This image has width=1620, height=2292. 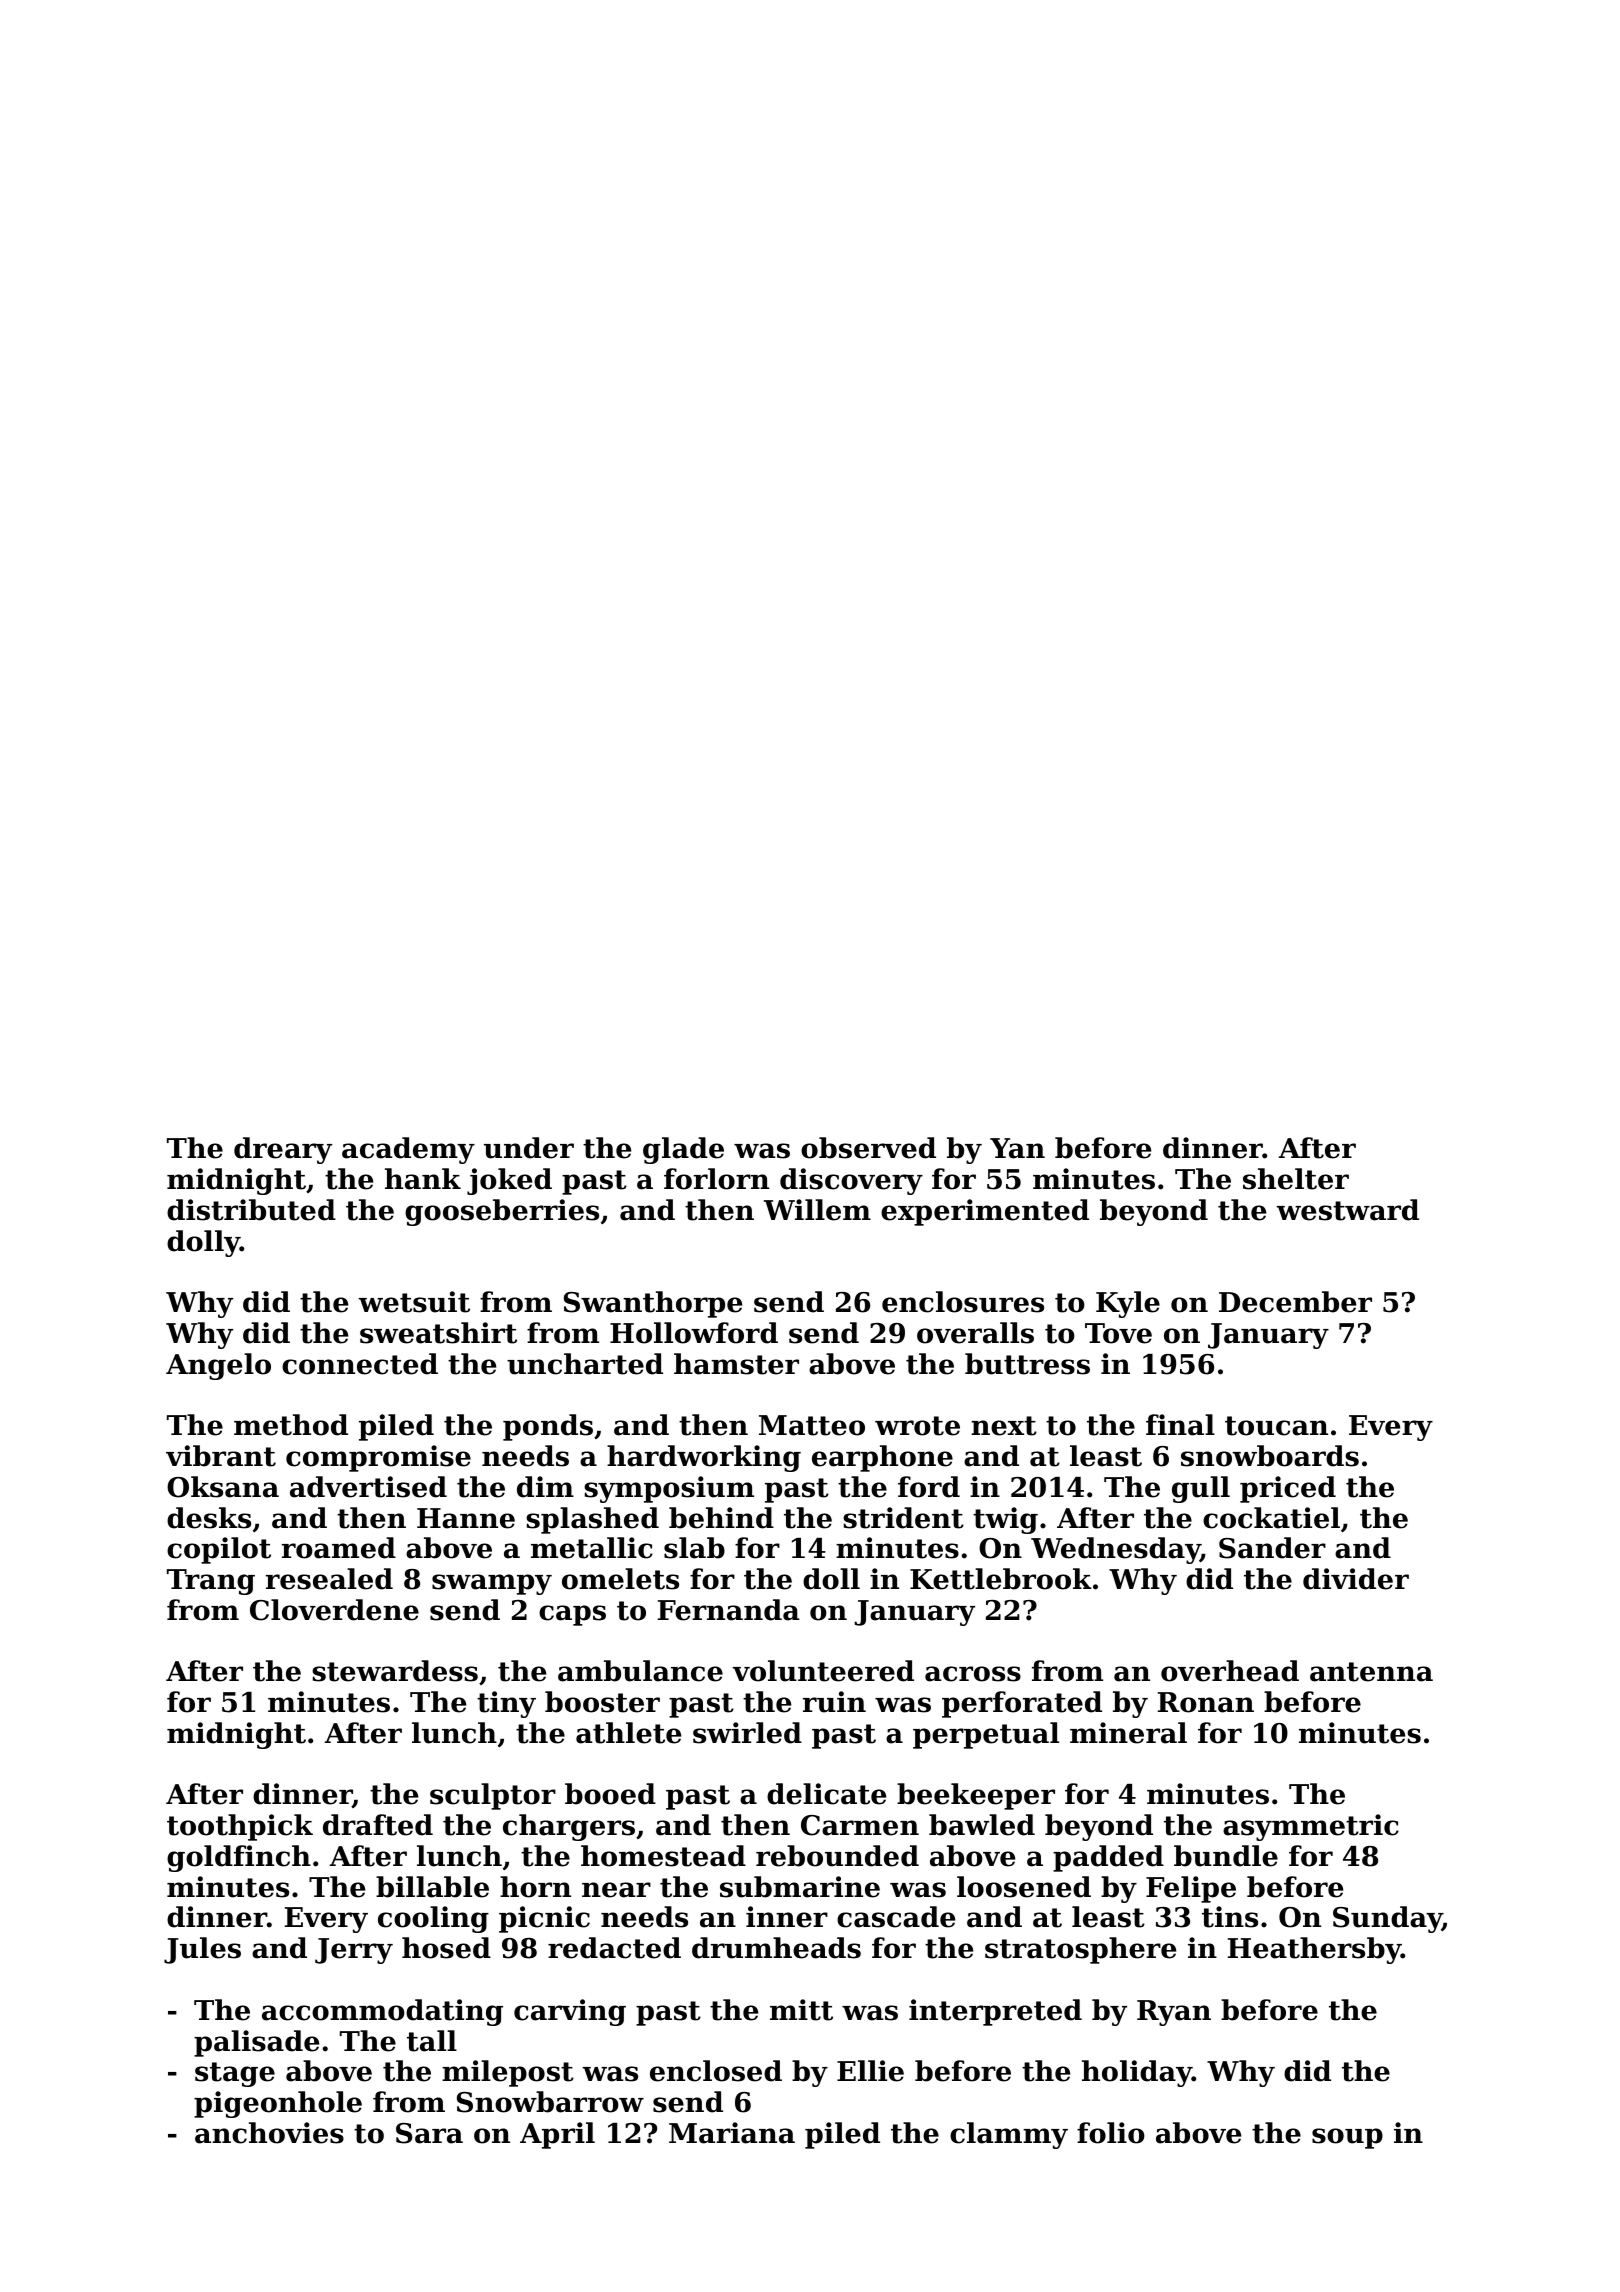 What do you see at coordinates (663, 1856) in the image?
I see `homestead` at bounding box center [663, 1856].
